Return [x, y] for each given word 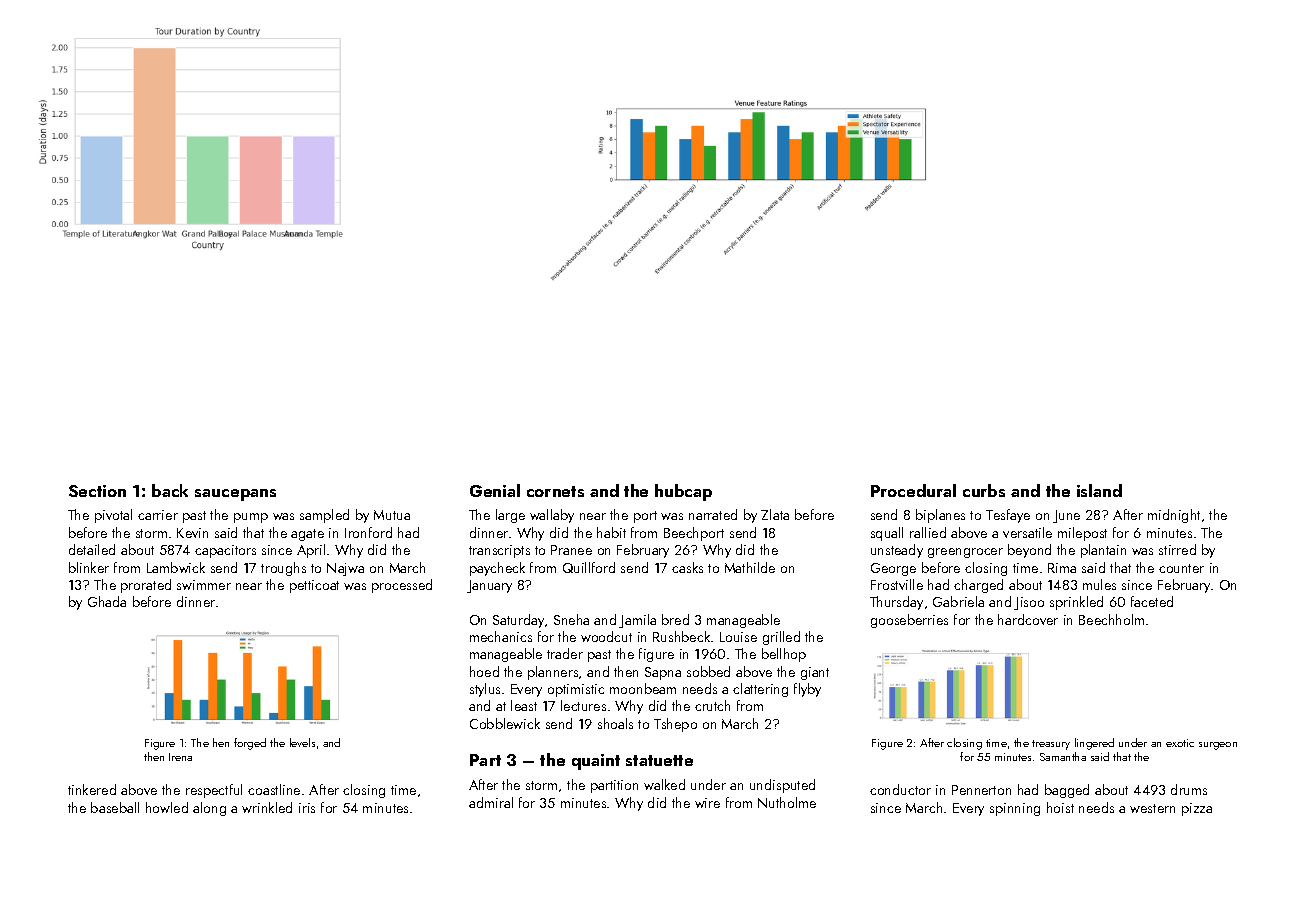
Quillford [589, 567]
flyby [807, 690]
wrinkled [267, 807]
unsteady [897, 551]
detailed [92, 549]
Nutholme [787, 802]
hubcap [683, 492]
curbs [984, 490]
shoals [615, 723]
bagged [1067, 791]
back [170, 490]
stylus [485, 690]
